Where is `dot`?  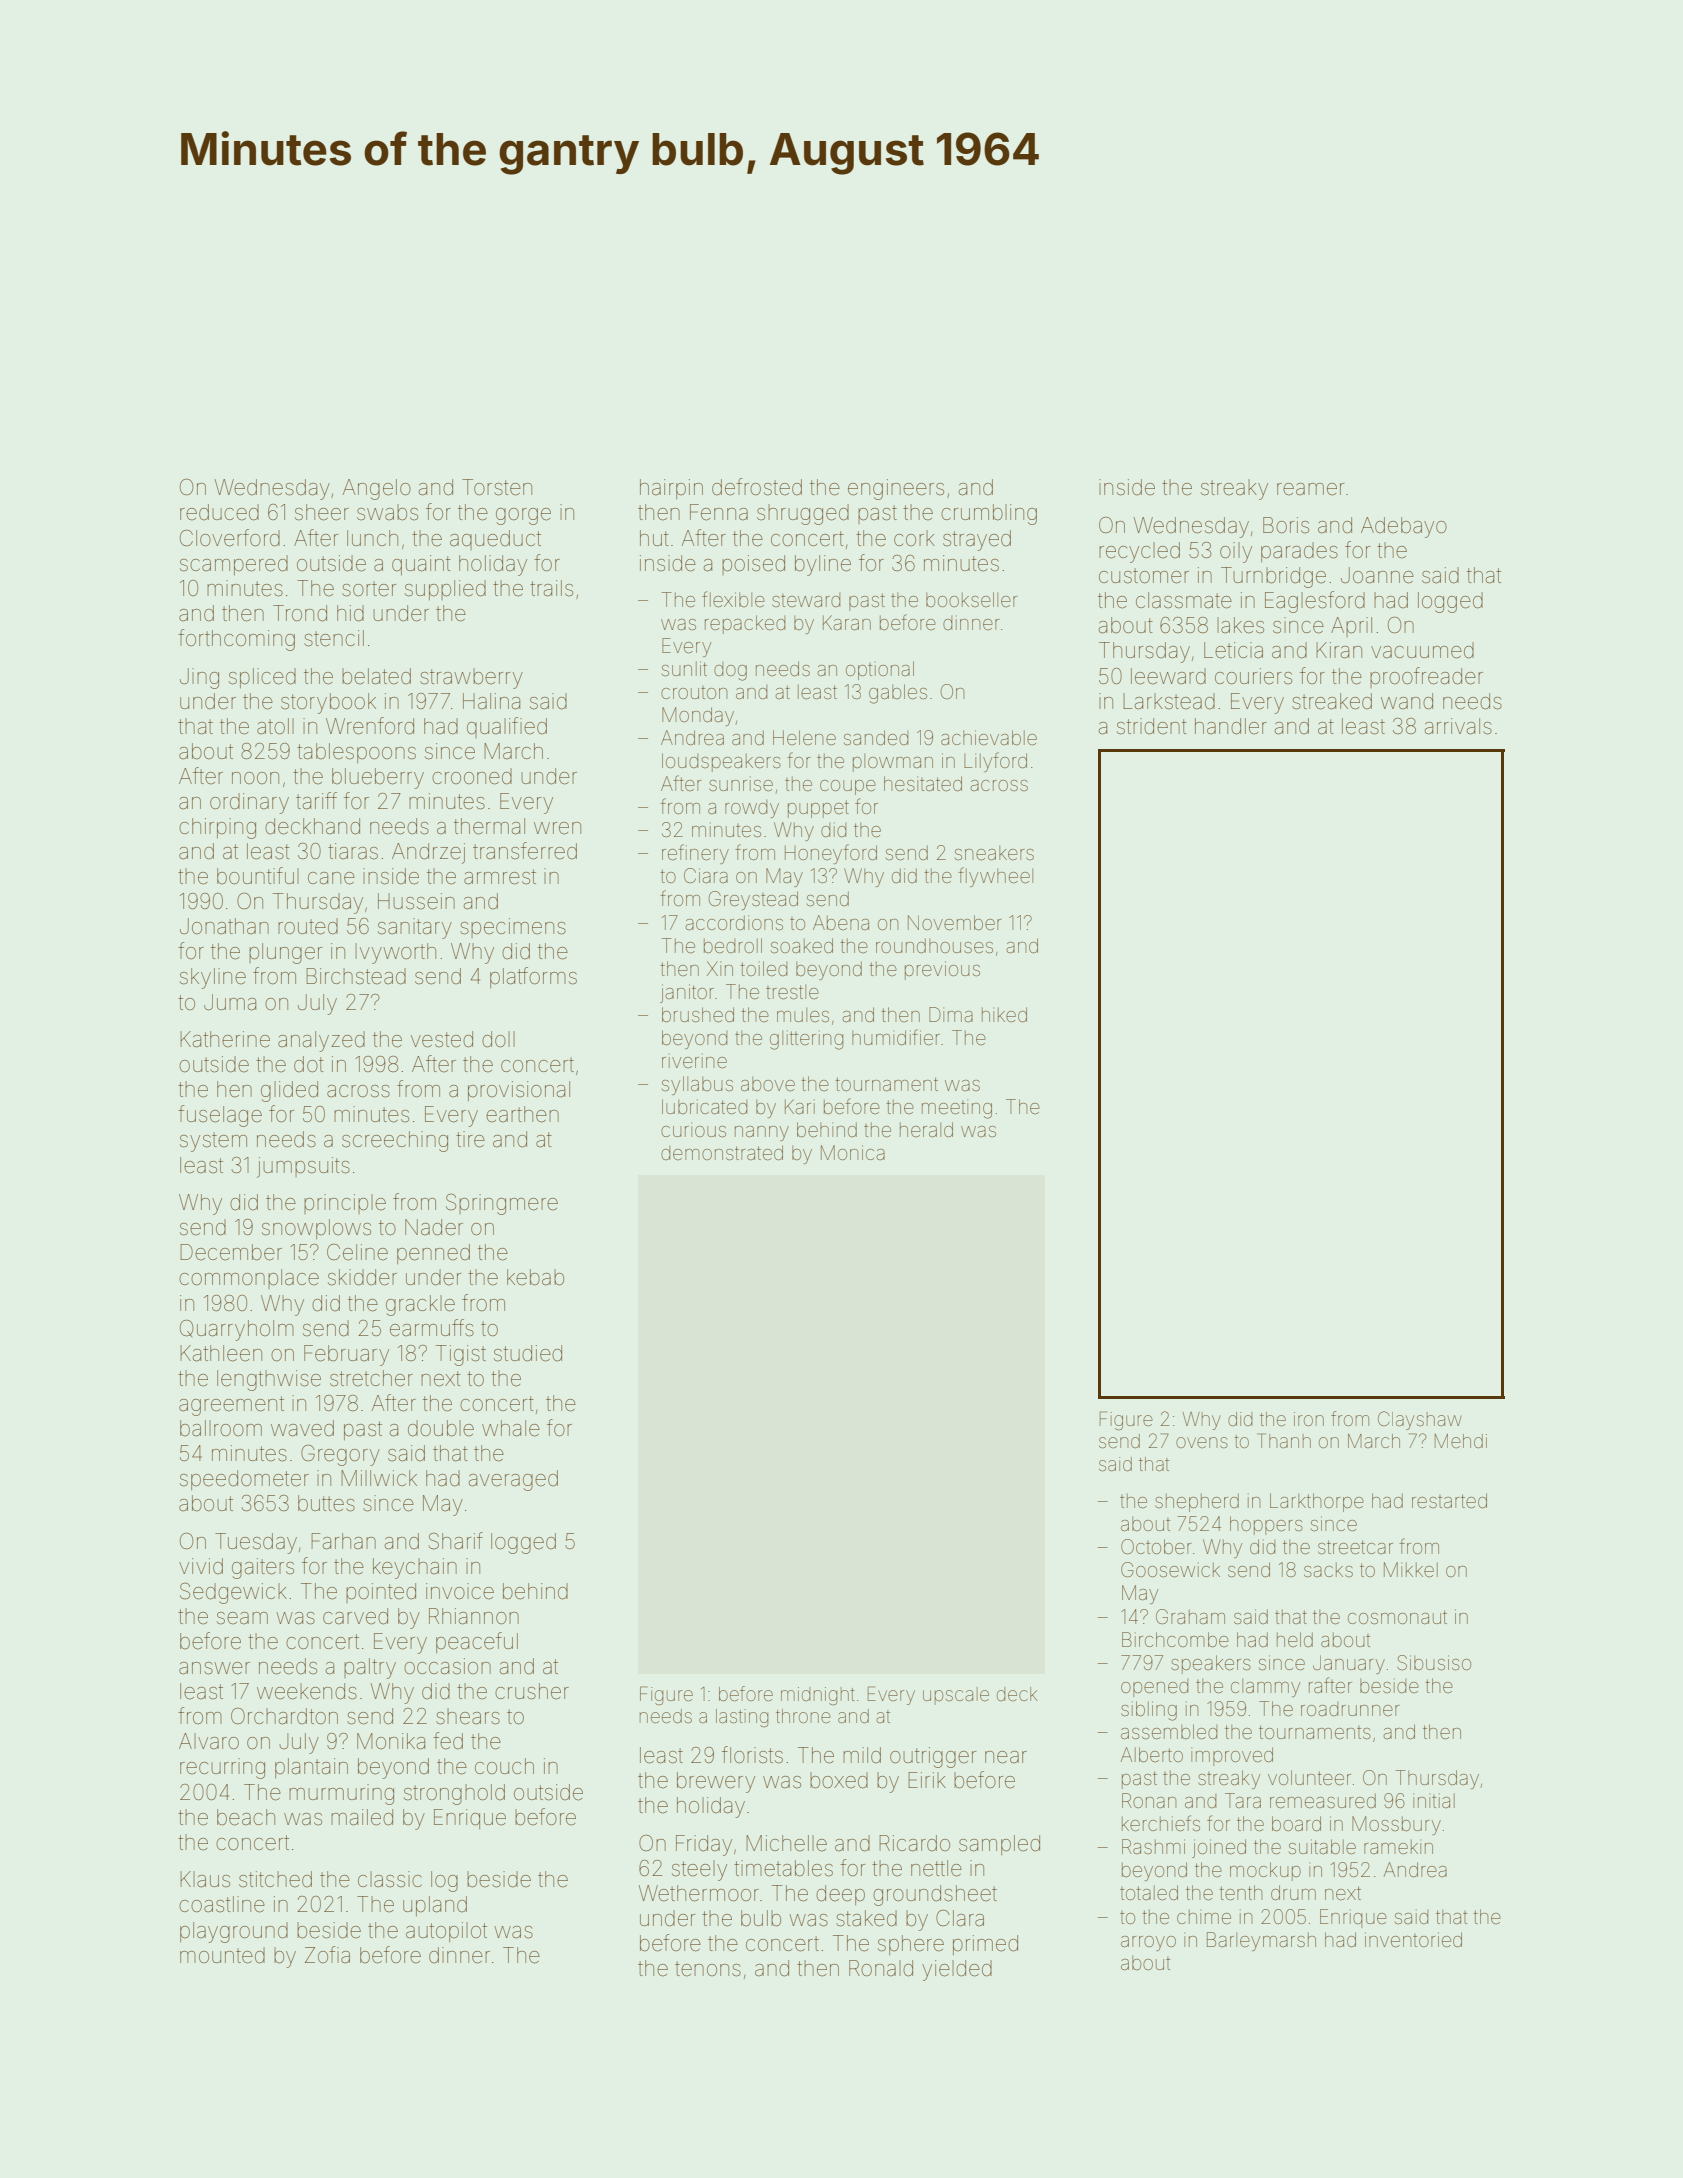 dot is located at coordinates (309, 1064).
